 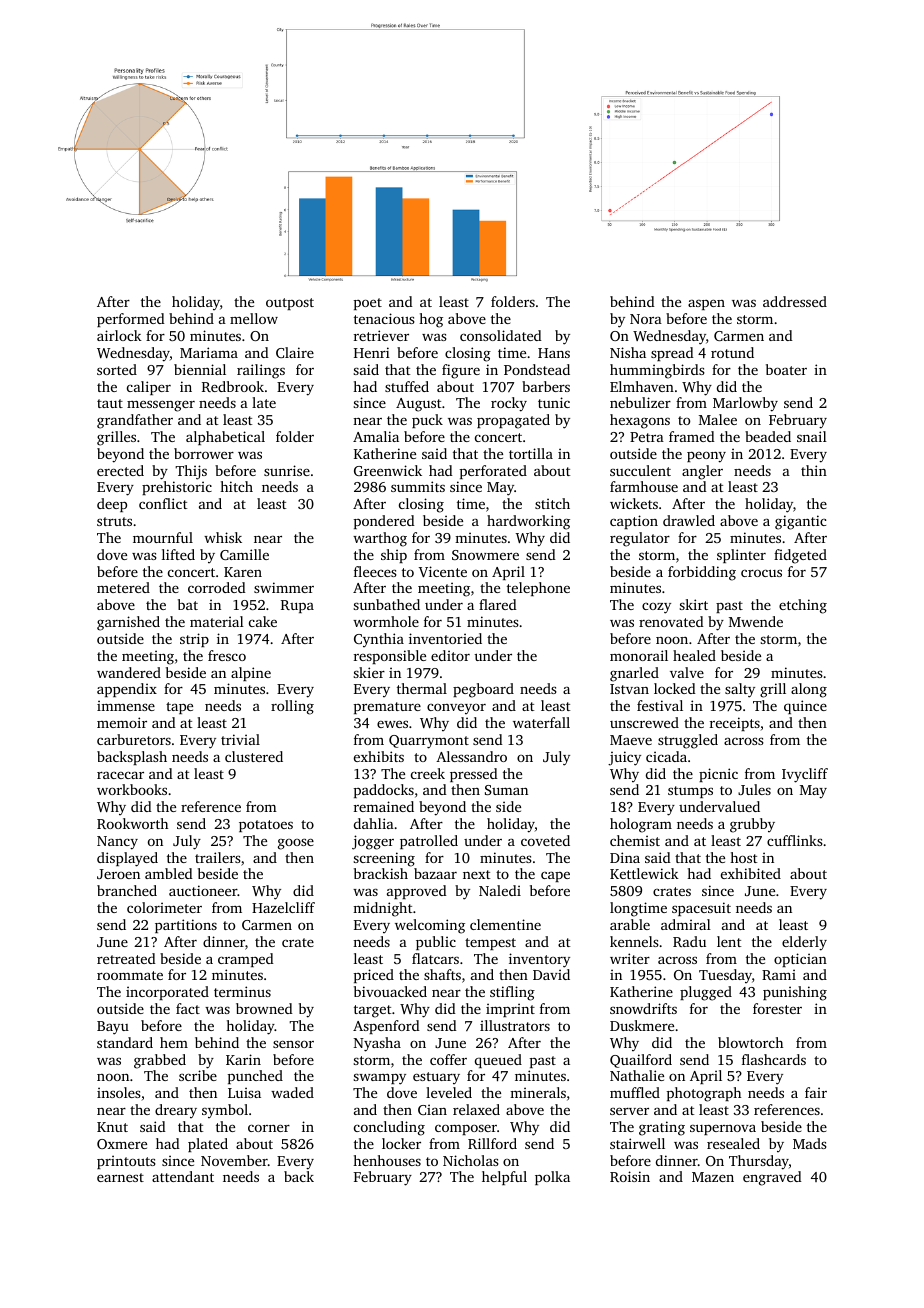 What do you see at coordinates (551, 974) in the screenshot?
I see `David` at bounding box center [551, 974].
